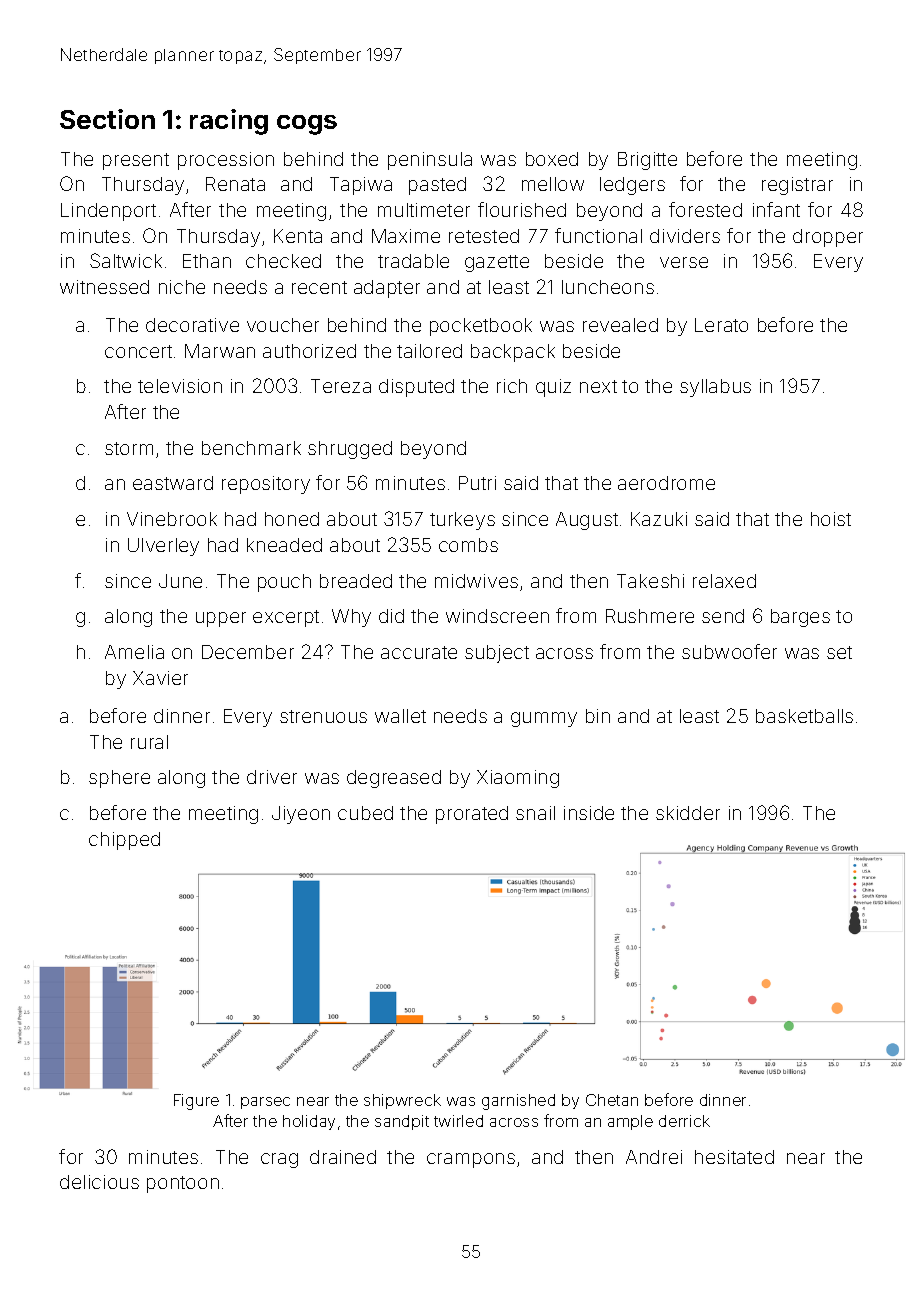 The height and width of the image is (1308, 924). Describe the element at coordinates (715, 388) in the image. I see `syllabus` at that location.
